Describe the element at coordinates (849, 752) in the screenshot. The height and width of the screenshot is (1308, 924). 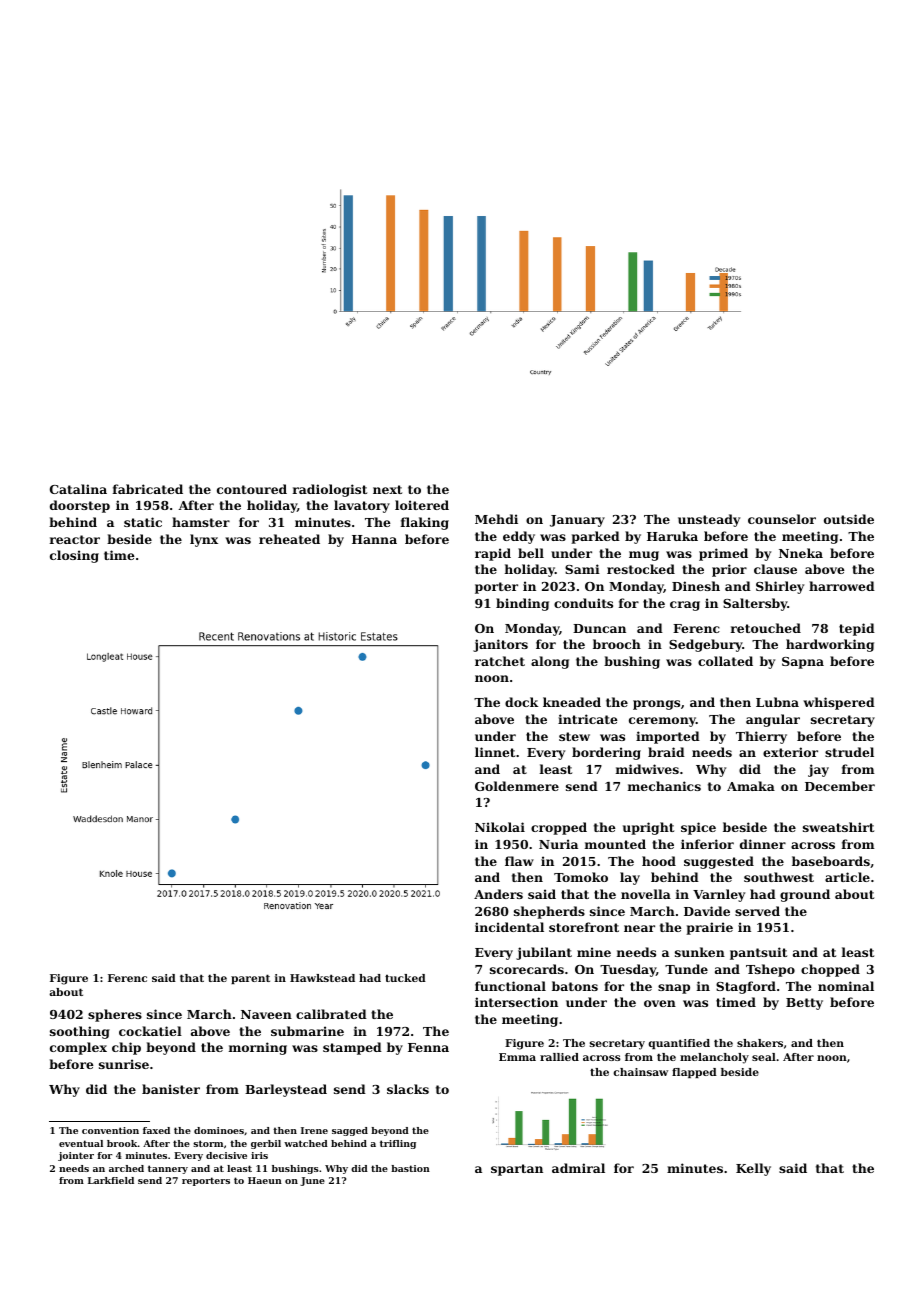
I see `strudel` at that location.
